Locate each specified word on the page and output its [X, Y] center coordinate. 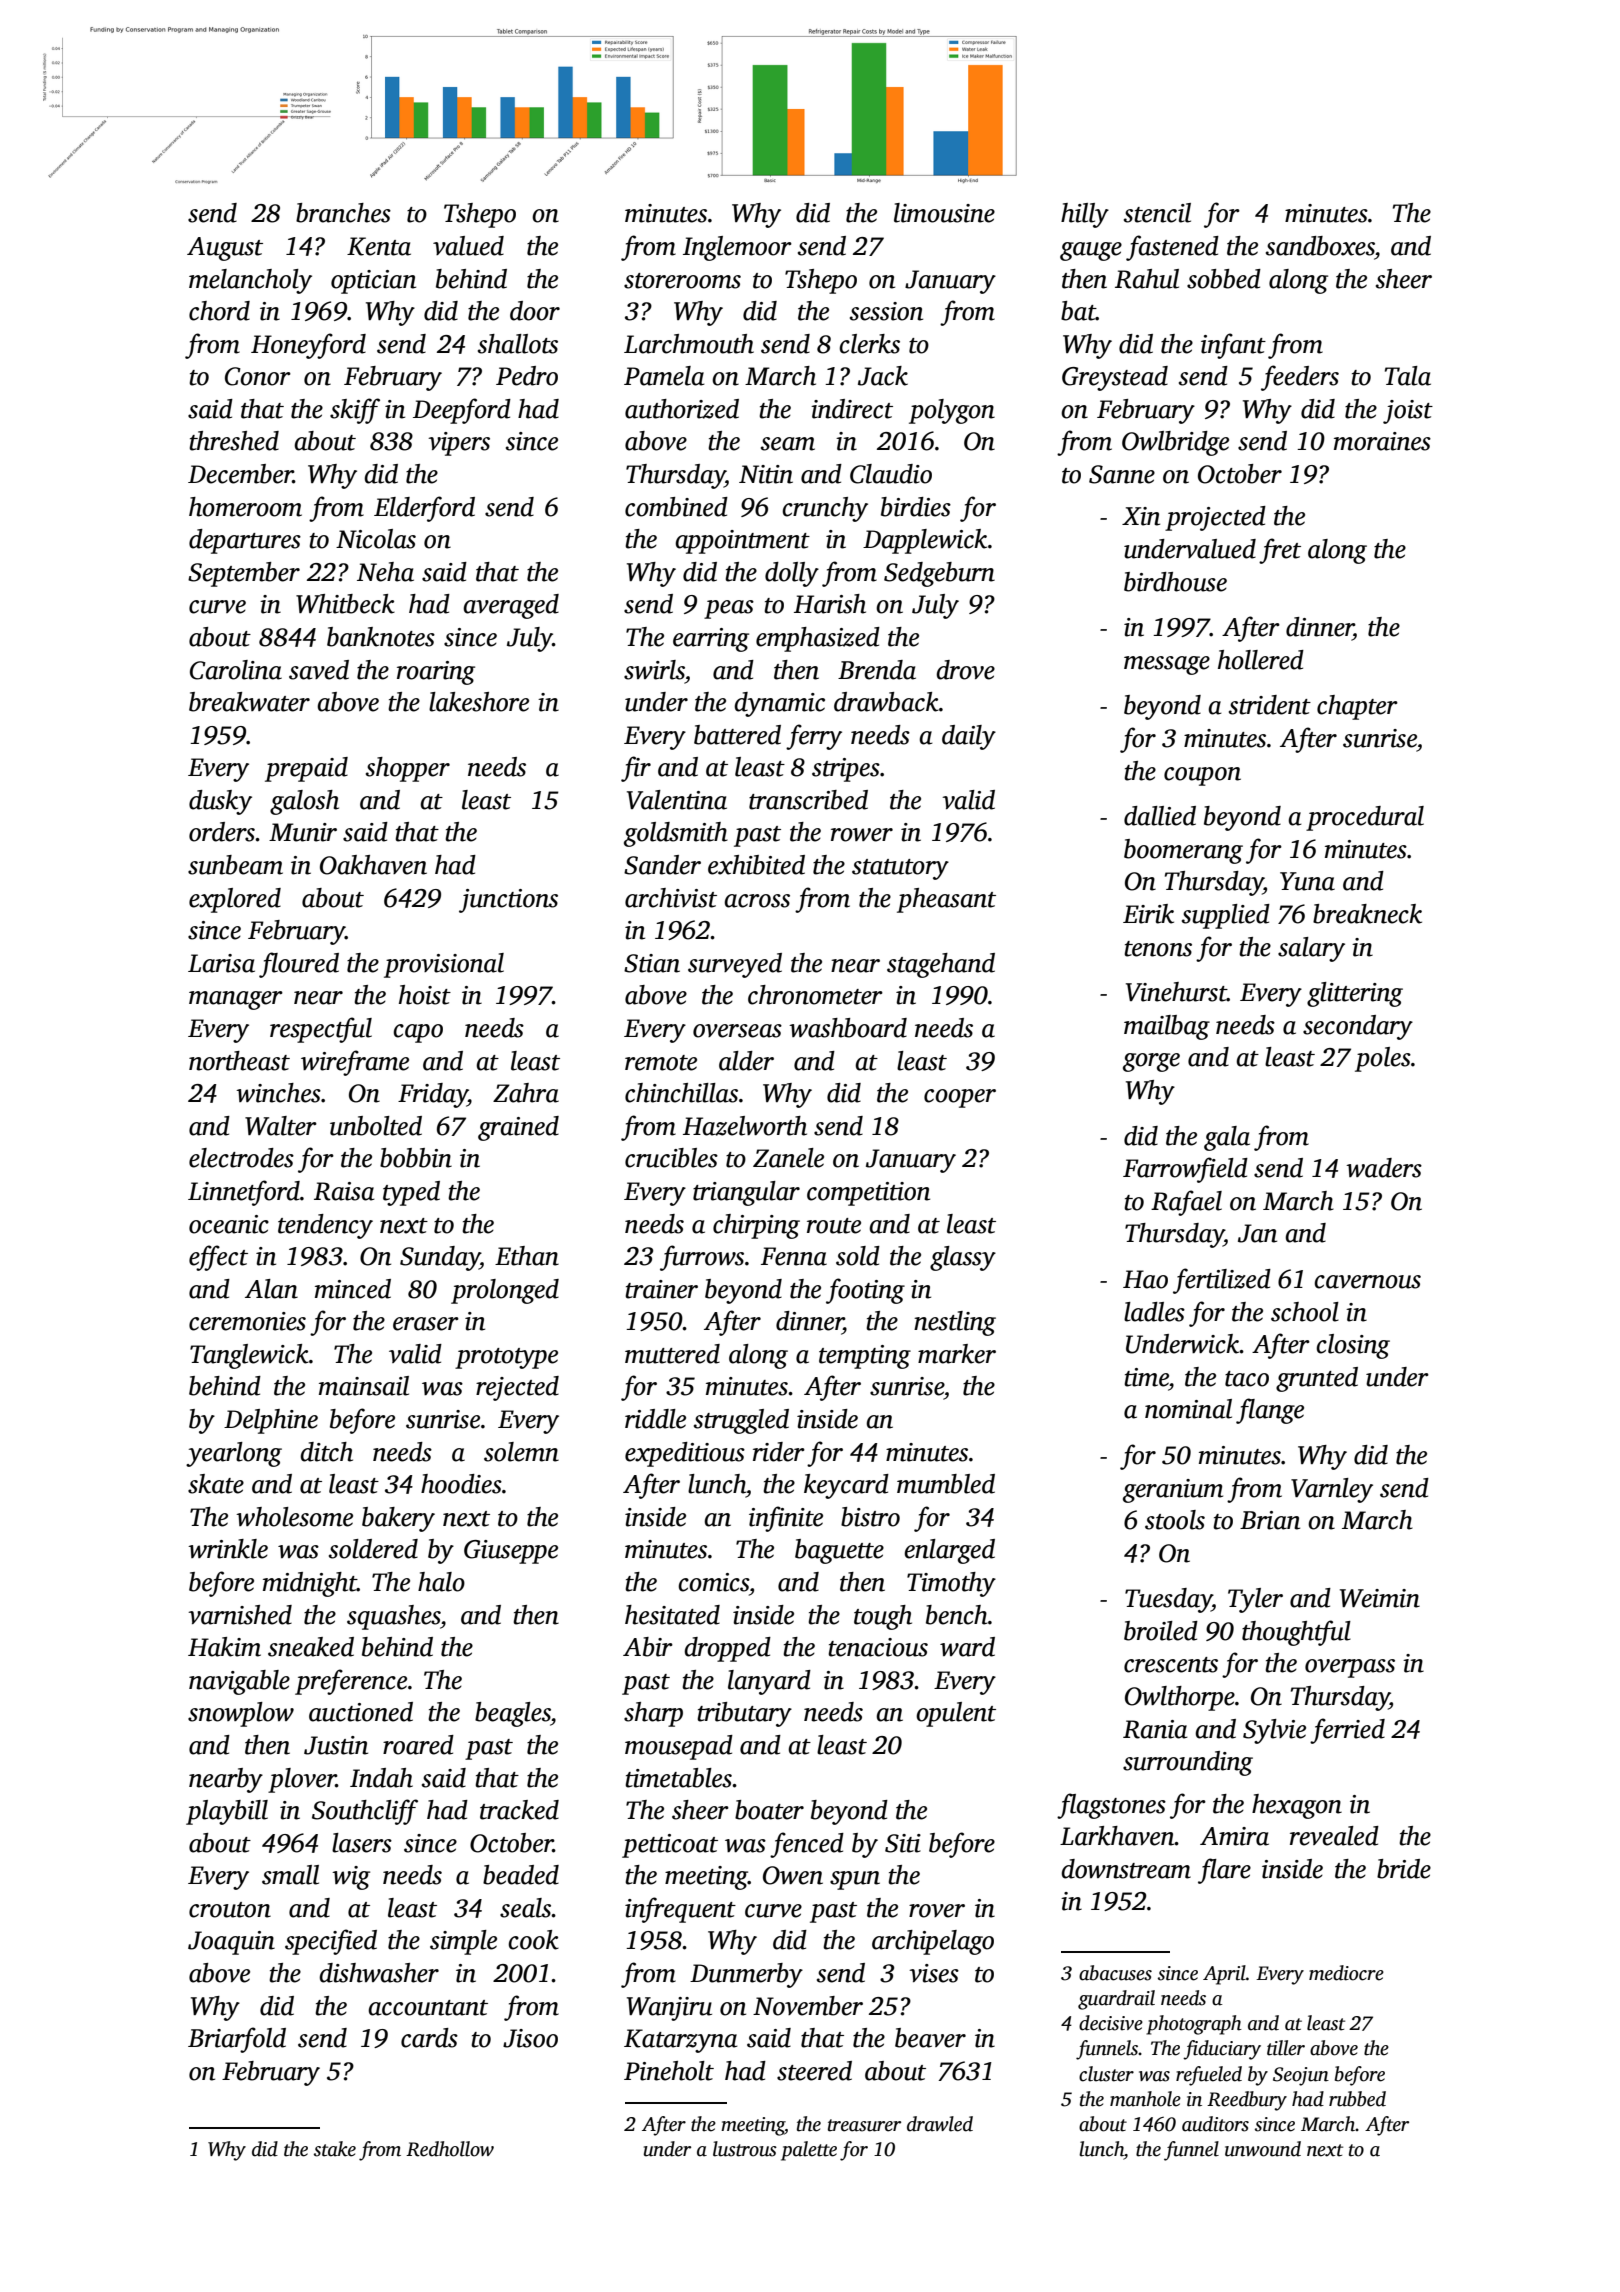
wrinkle [228, 1549]
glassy [963, 1258]
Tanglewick [249, 1356]
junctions [508, 901]
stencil [1157, 213]
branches [343, 213]
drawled [940, 2124]
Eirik [1148, 914]
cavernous [1367, 1282]
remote [661, 1063]
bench [957, 1615]
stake [335, 2149]
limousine [944, 213]
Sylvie [1274, 1731]
